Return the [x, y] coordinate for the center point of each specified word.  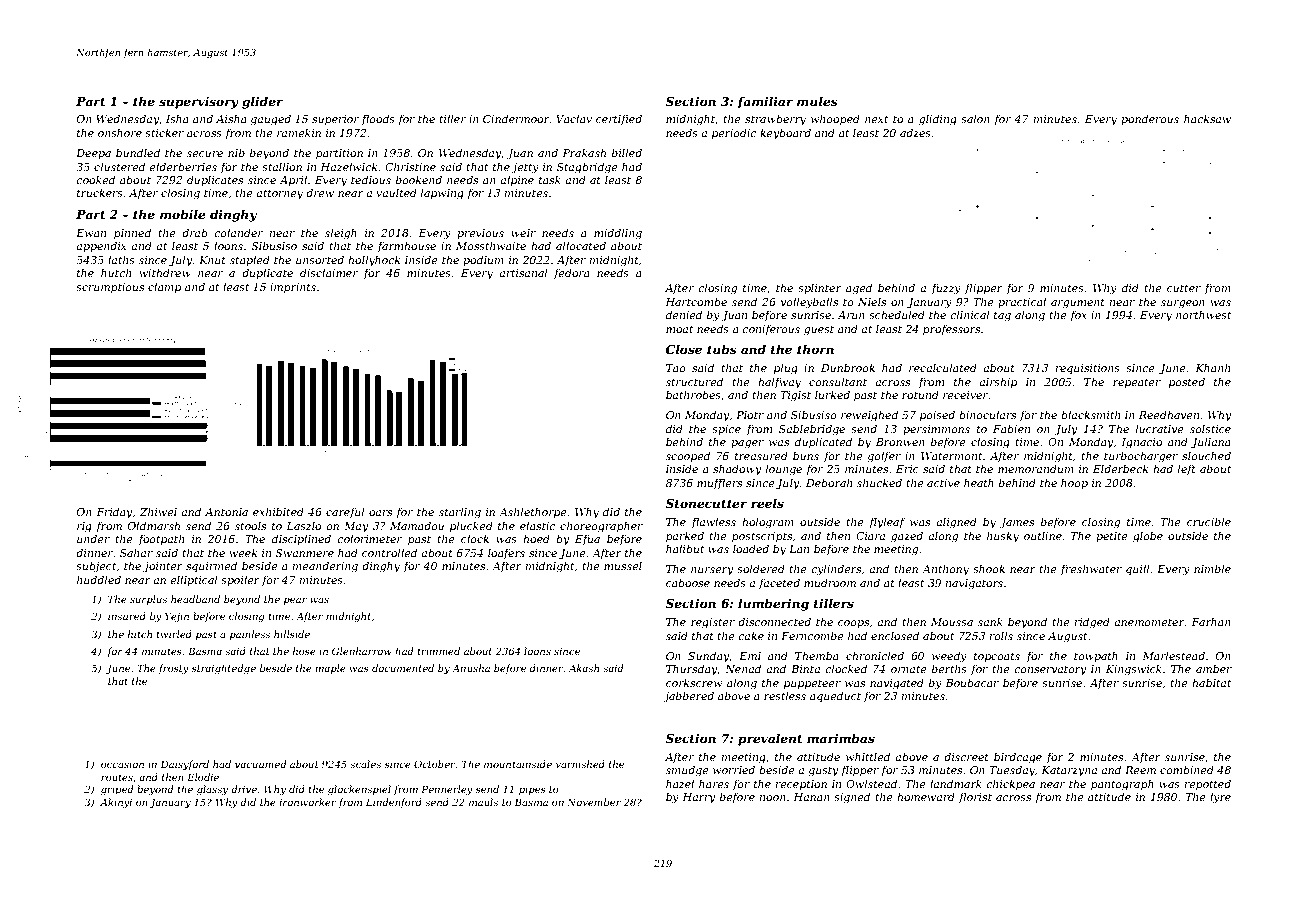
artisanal [523, 272]
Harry [698, 798]
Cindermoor [516, 118]
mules [817, 101]
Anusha [471, 668]
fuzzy [946, 289]
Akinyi [116, 803]
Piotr [750, 415]
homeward [926, 796]
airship [998, 382]
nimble [1212, 568]
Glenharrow [362, 651]
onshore [120, 132]
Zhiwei [158, 511]
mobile [183, 214]
